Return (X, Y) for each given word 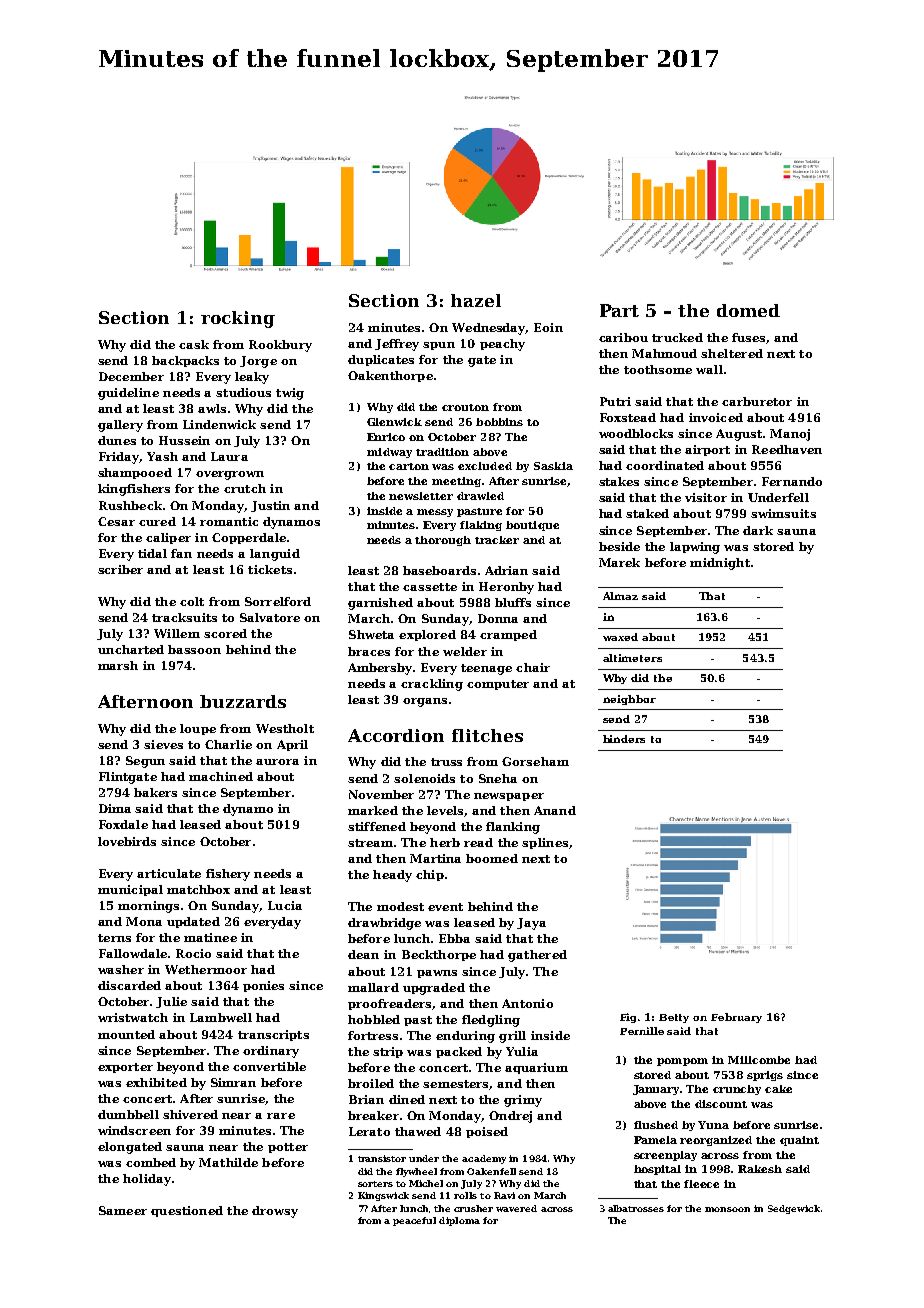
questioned (187, 1211)
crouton (465, 407)
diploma (459, 1221)
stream (370, 843)
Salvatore (270, 617)
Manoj (790, 435)
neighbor (629, 700)
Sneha (498, 778)
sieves (163, 744)
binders (624, 739)
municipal (130, 890)
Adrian (506, 570)
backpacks (185, 361)
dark (758, 530)
